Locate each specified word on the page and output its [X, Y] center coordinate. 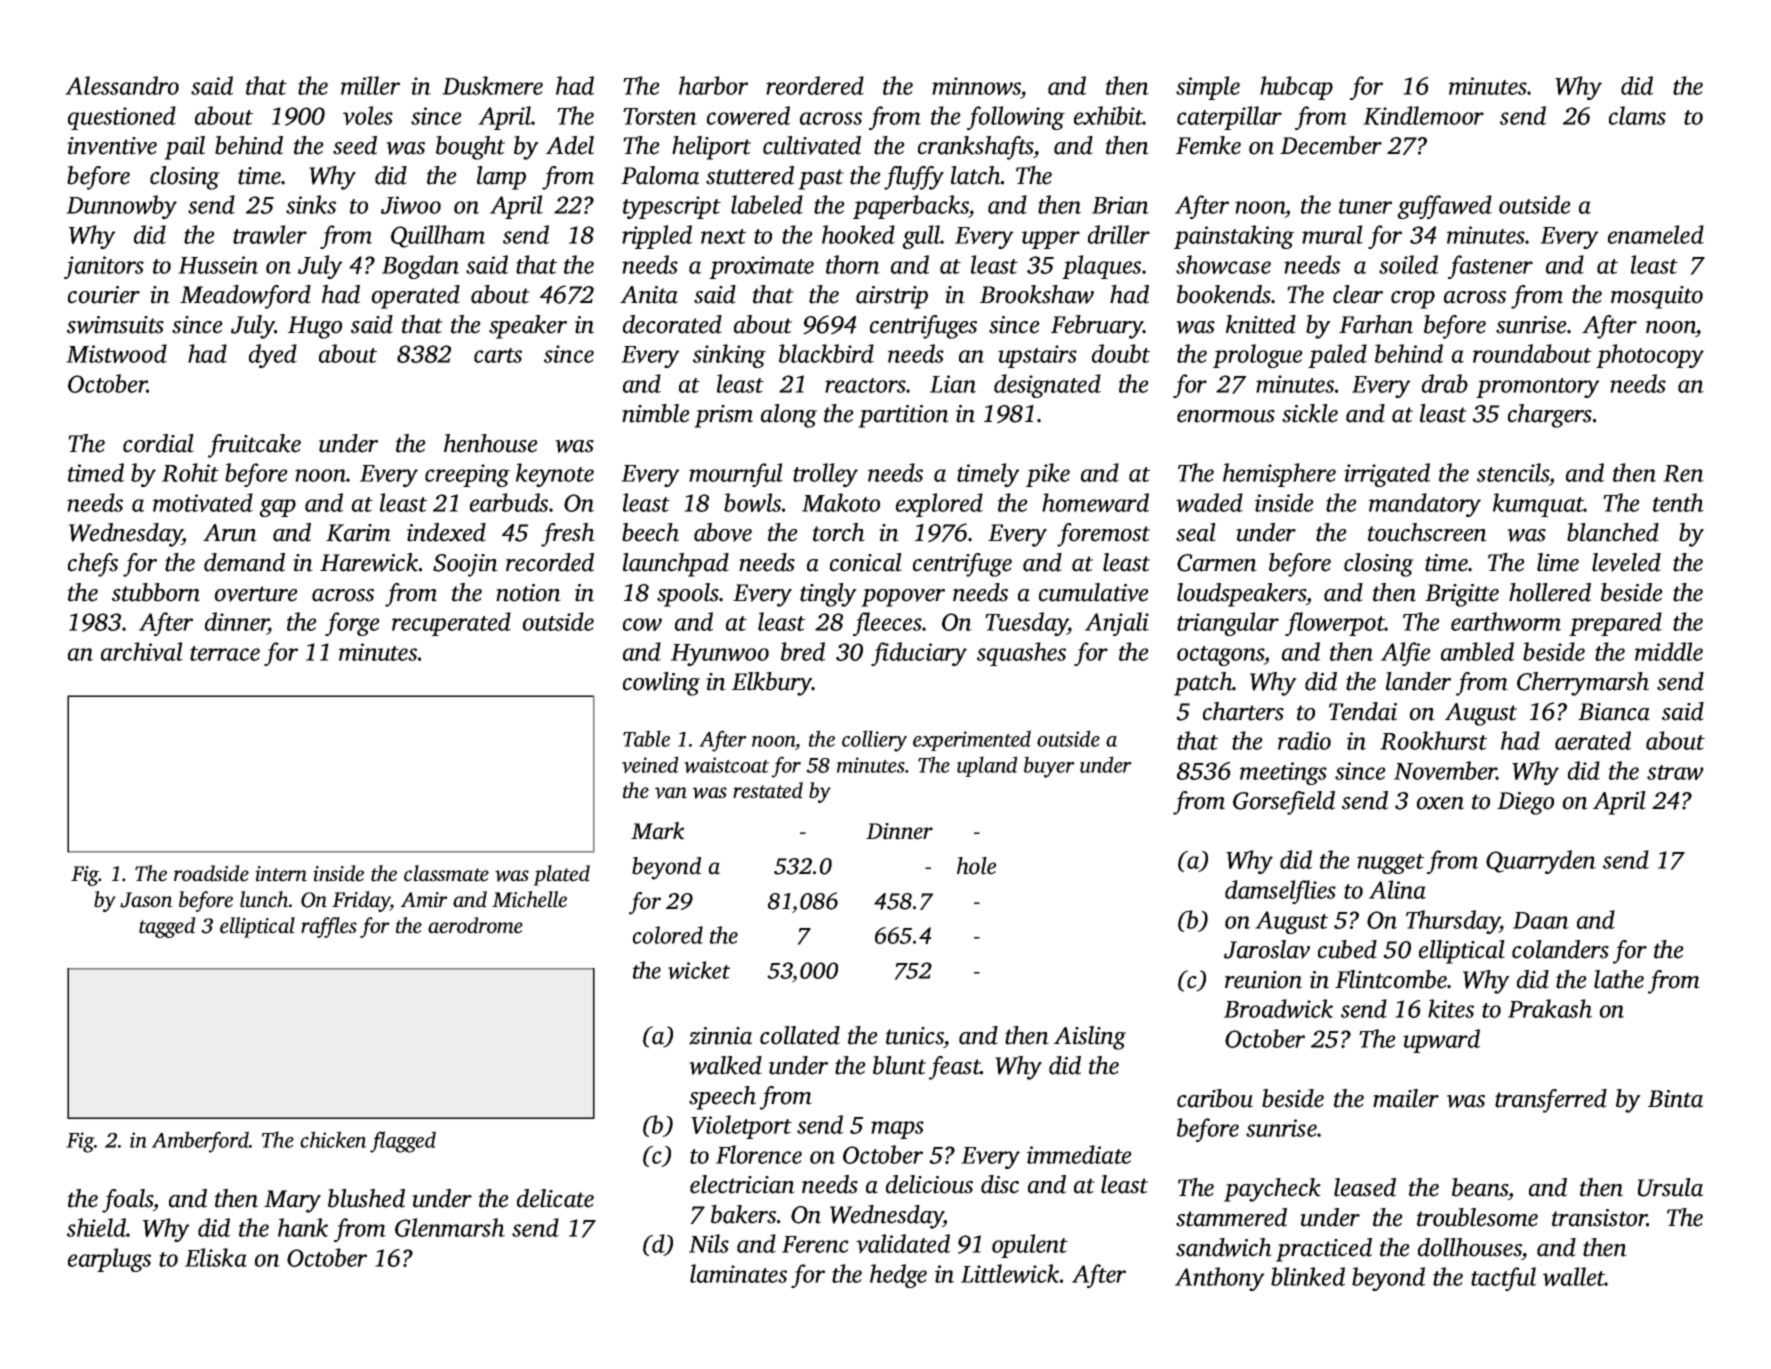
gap [277, 508]
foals [127, 1201]
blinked [1308, 1276]
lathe [1619, 979]
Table [646, 738]
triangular [1228, 624]
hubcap [1296, 88]
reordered [815, 85]
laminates [738, 1273]
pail [184, 148]
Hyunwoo [720, 655]
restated [768, 790]
